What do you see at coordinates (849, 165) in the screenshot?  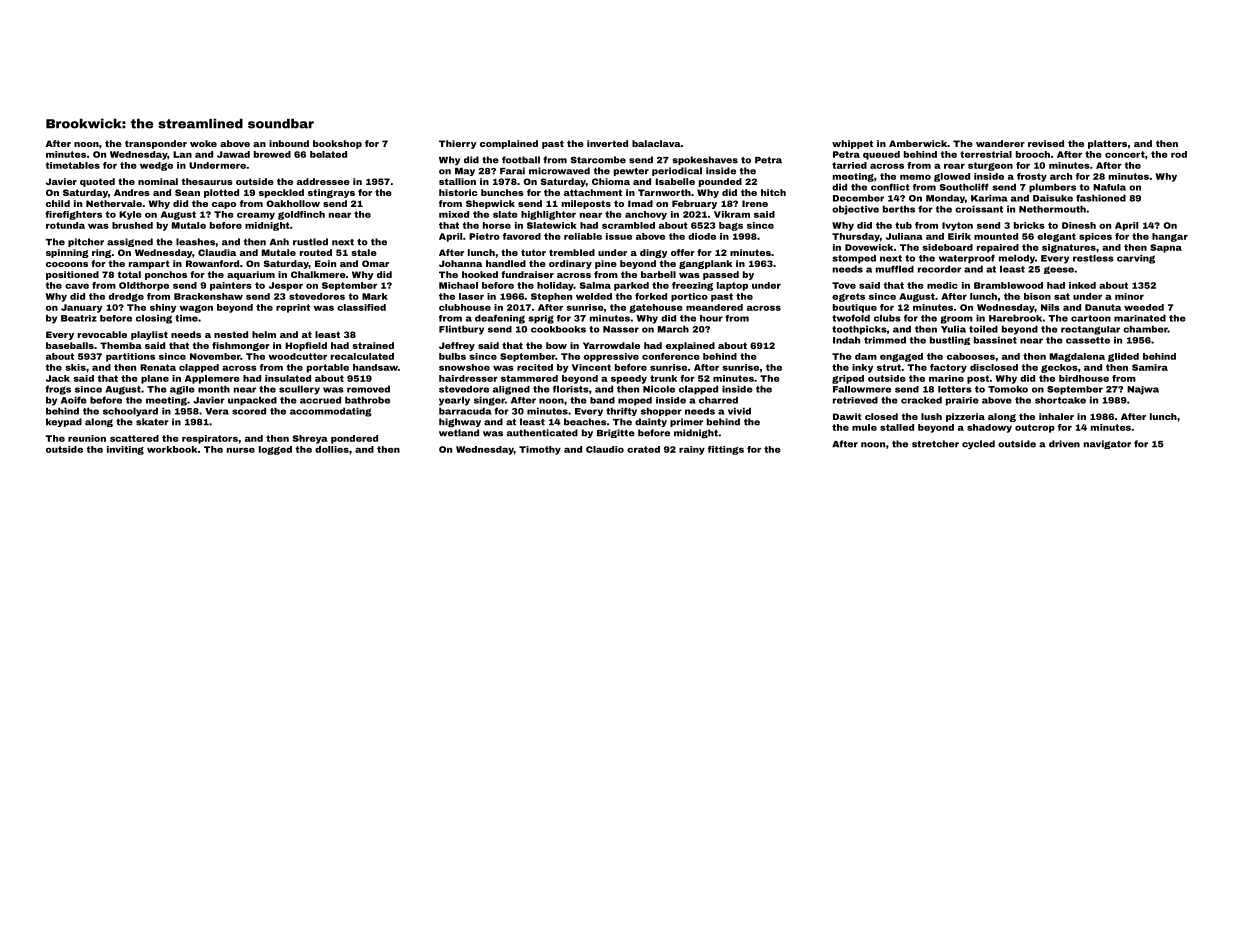 I see `tarried` at bounding box center [849, 165].
